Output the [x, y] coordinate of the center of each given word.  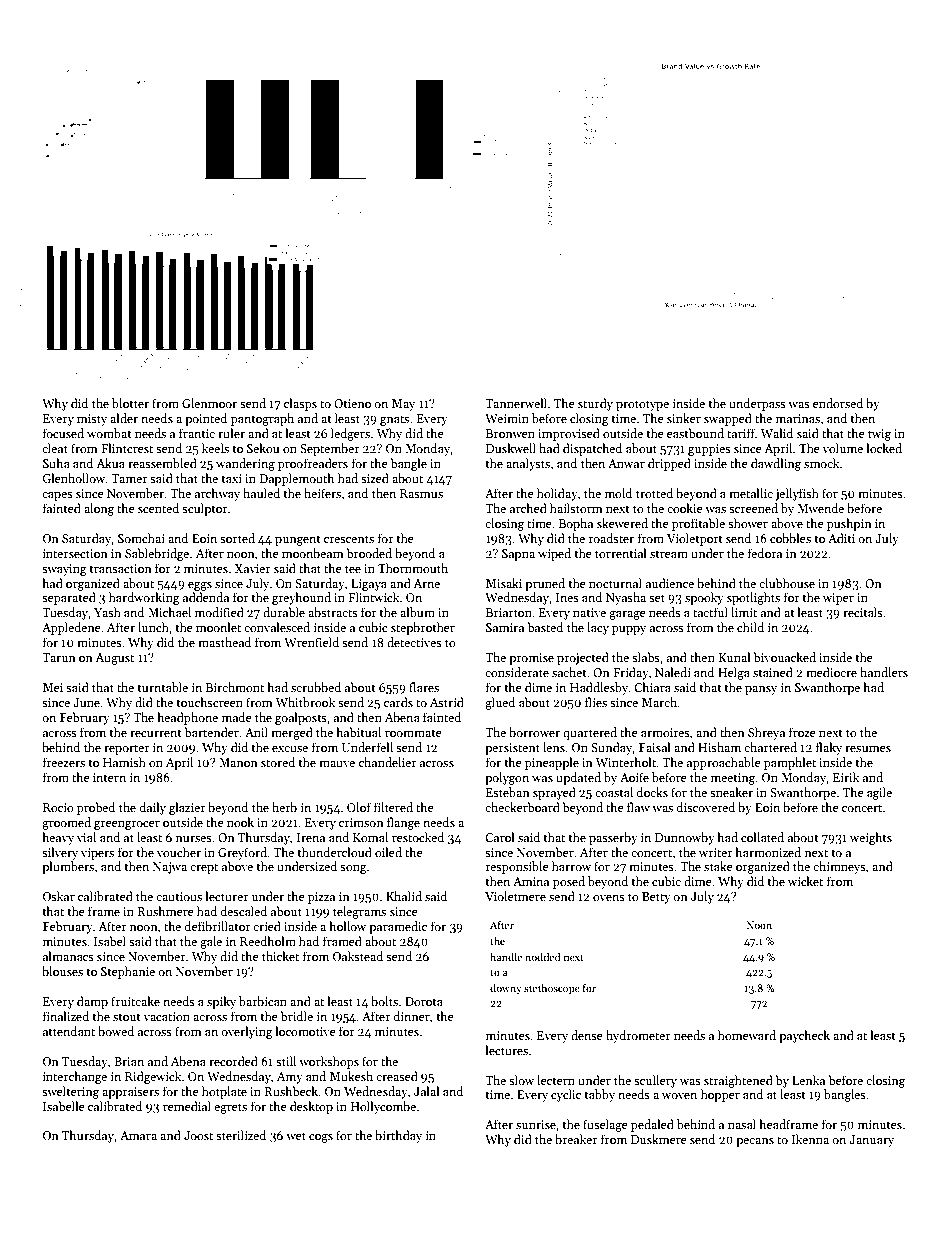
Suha [56, 463]
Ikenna [810, 1139]
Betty [656, 898]
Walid [777, 433]
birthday [398, 1136]
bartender [211, 732]
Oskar [59, 896]
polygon [507, 778]
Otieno [352, 403]
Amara [138, 1135]
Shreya [766, 733]
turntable [162, 687]
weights [871, 838]
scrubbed [316, 687]
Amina [531, 881]
